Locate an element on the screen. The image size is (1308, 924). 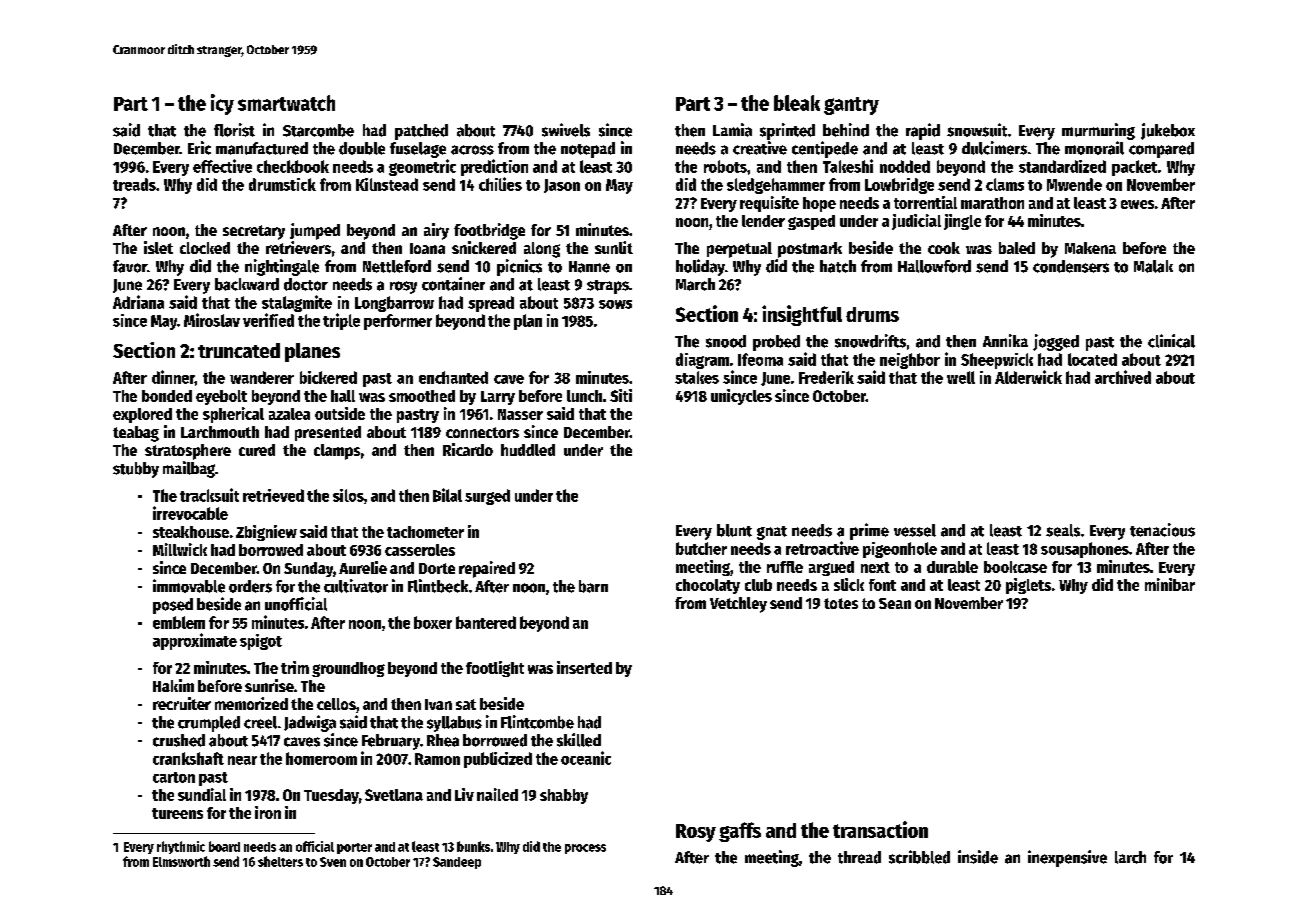
Tuesday is located at coordinates (331, 796).
